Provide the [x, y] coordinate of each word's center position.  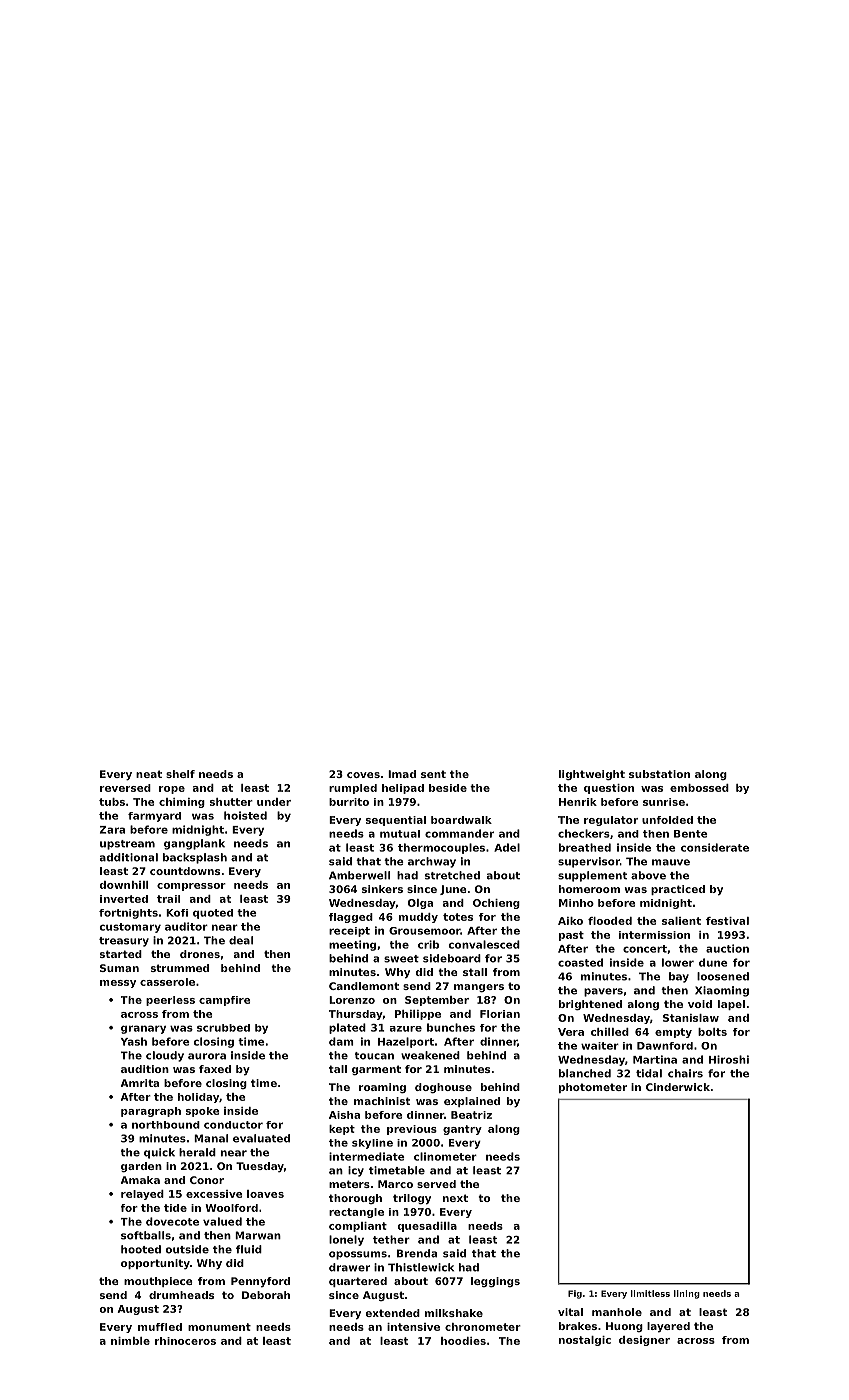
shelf [180, 774]
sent [433, 774]
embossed [699, 788]
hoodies [463, 1341]
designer [644, 1341]
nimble [130, 1341]
